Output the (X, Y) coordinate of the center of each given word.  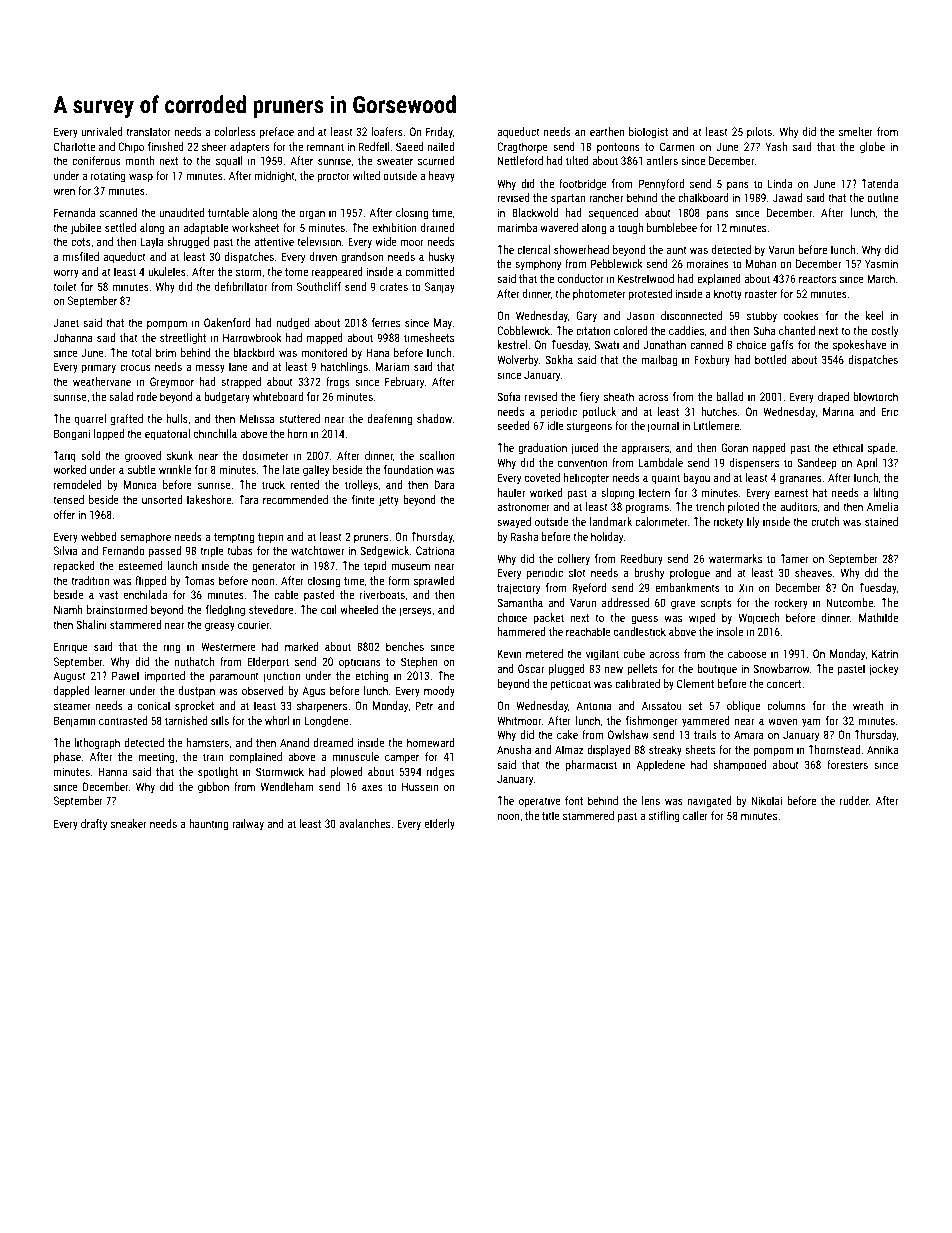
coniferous (96, 160)
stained (881, 521)
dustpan (197, 692)
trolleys (361, 485)
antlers (662, 160)
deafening (389, 420)
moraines (708, 263)
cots (81, 242)
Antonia (594, 705)
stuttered (299, 418)
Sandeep (817, 464)
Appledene (660, 766)
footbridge (583, 185)
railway (248, 825)
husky (441, 257)
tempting (234, 538)
